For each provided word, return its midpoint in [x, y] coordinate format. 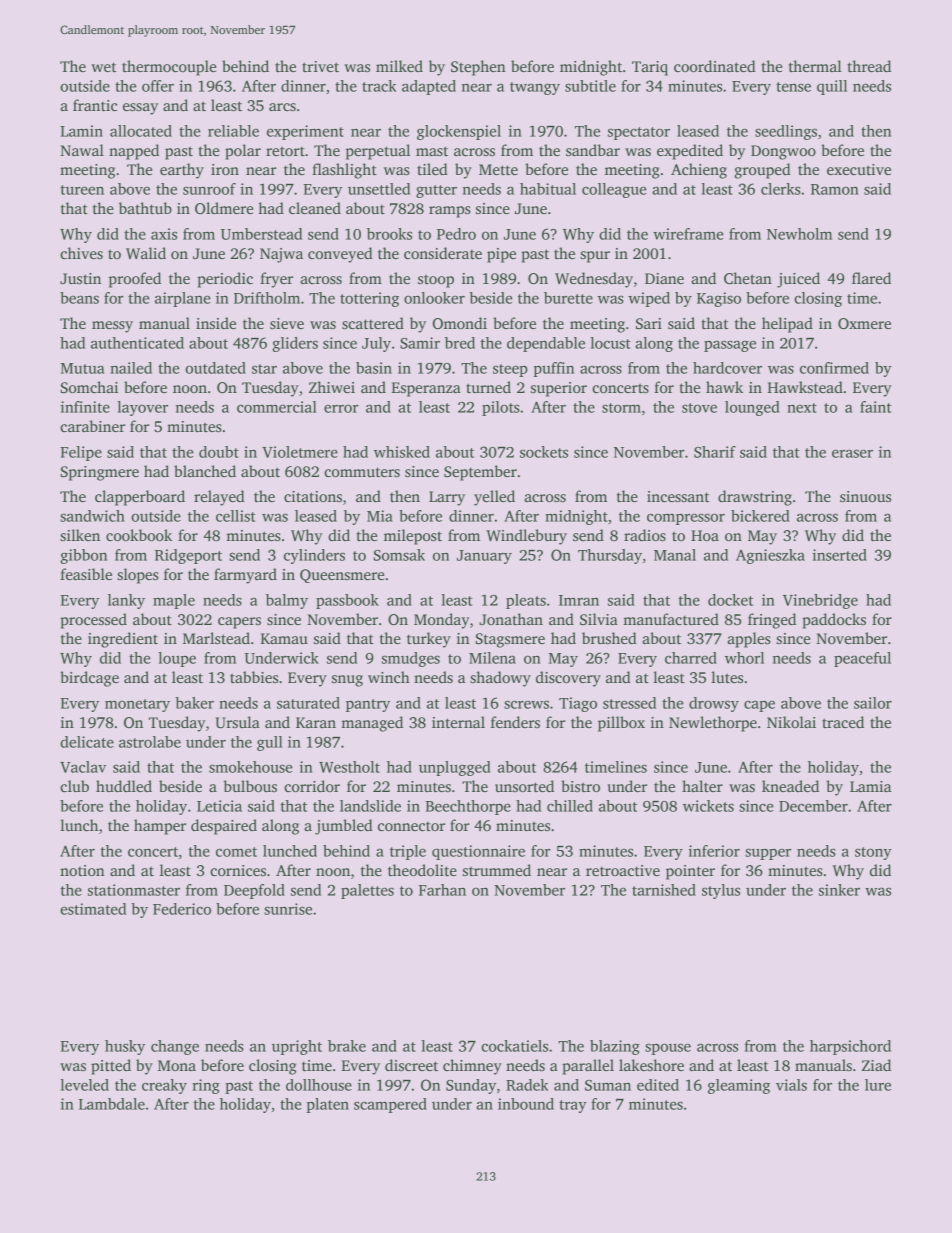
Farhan [442, 890]
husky [125, 1047]
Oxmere [864, 323]
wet [104, 67]
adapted [429, 87]
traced [843, 722]
